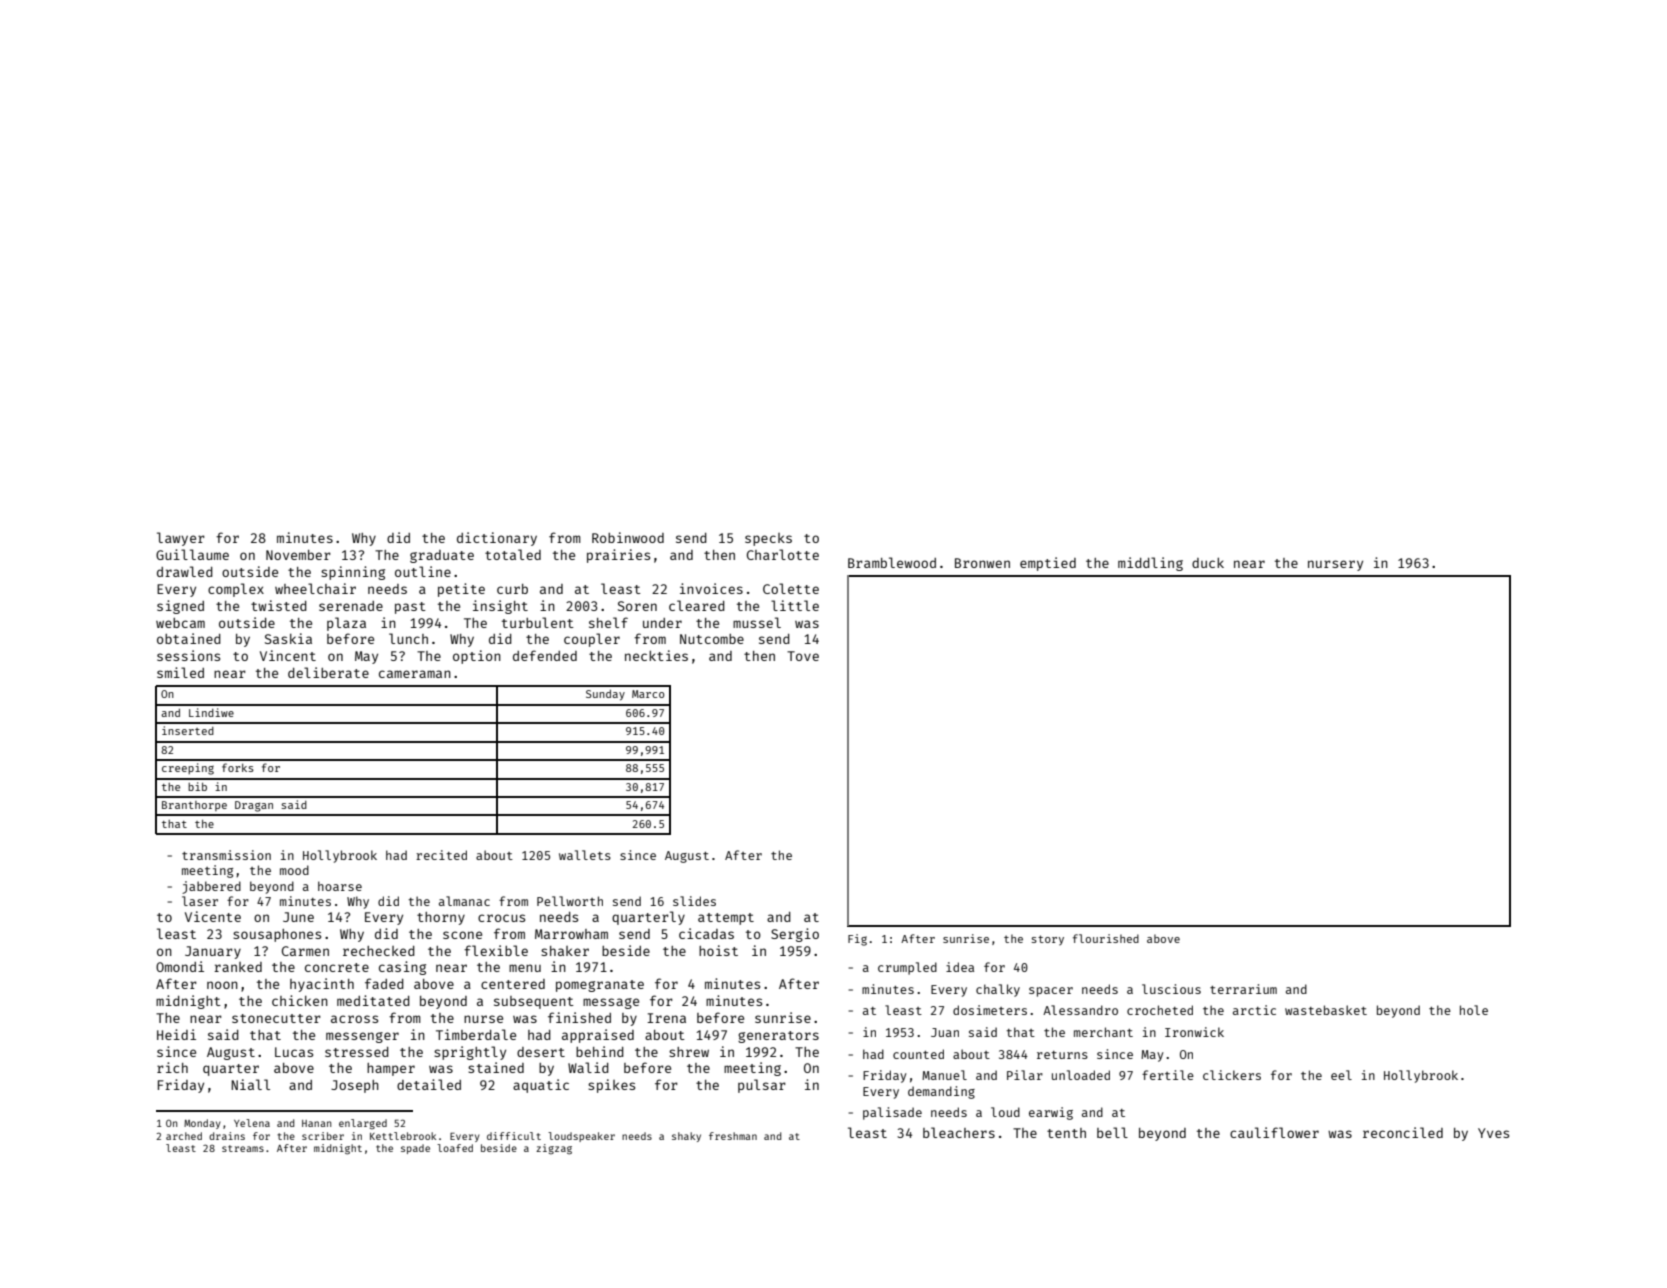  I want to click on noon, so click(222, 985).
